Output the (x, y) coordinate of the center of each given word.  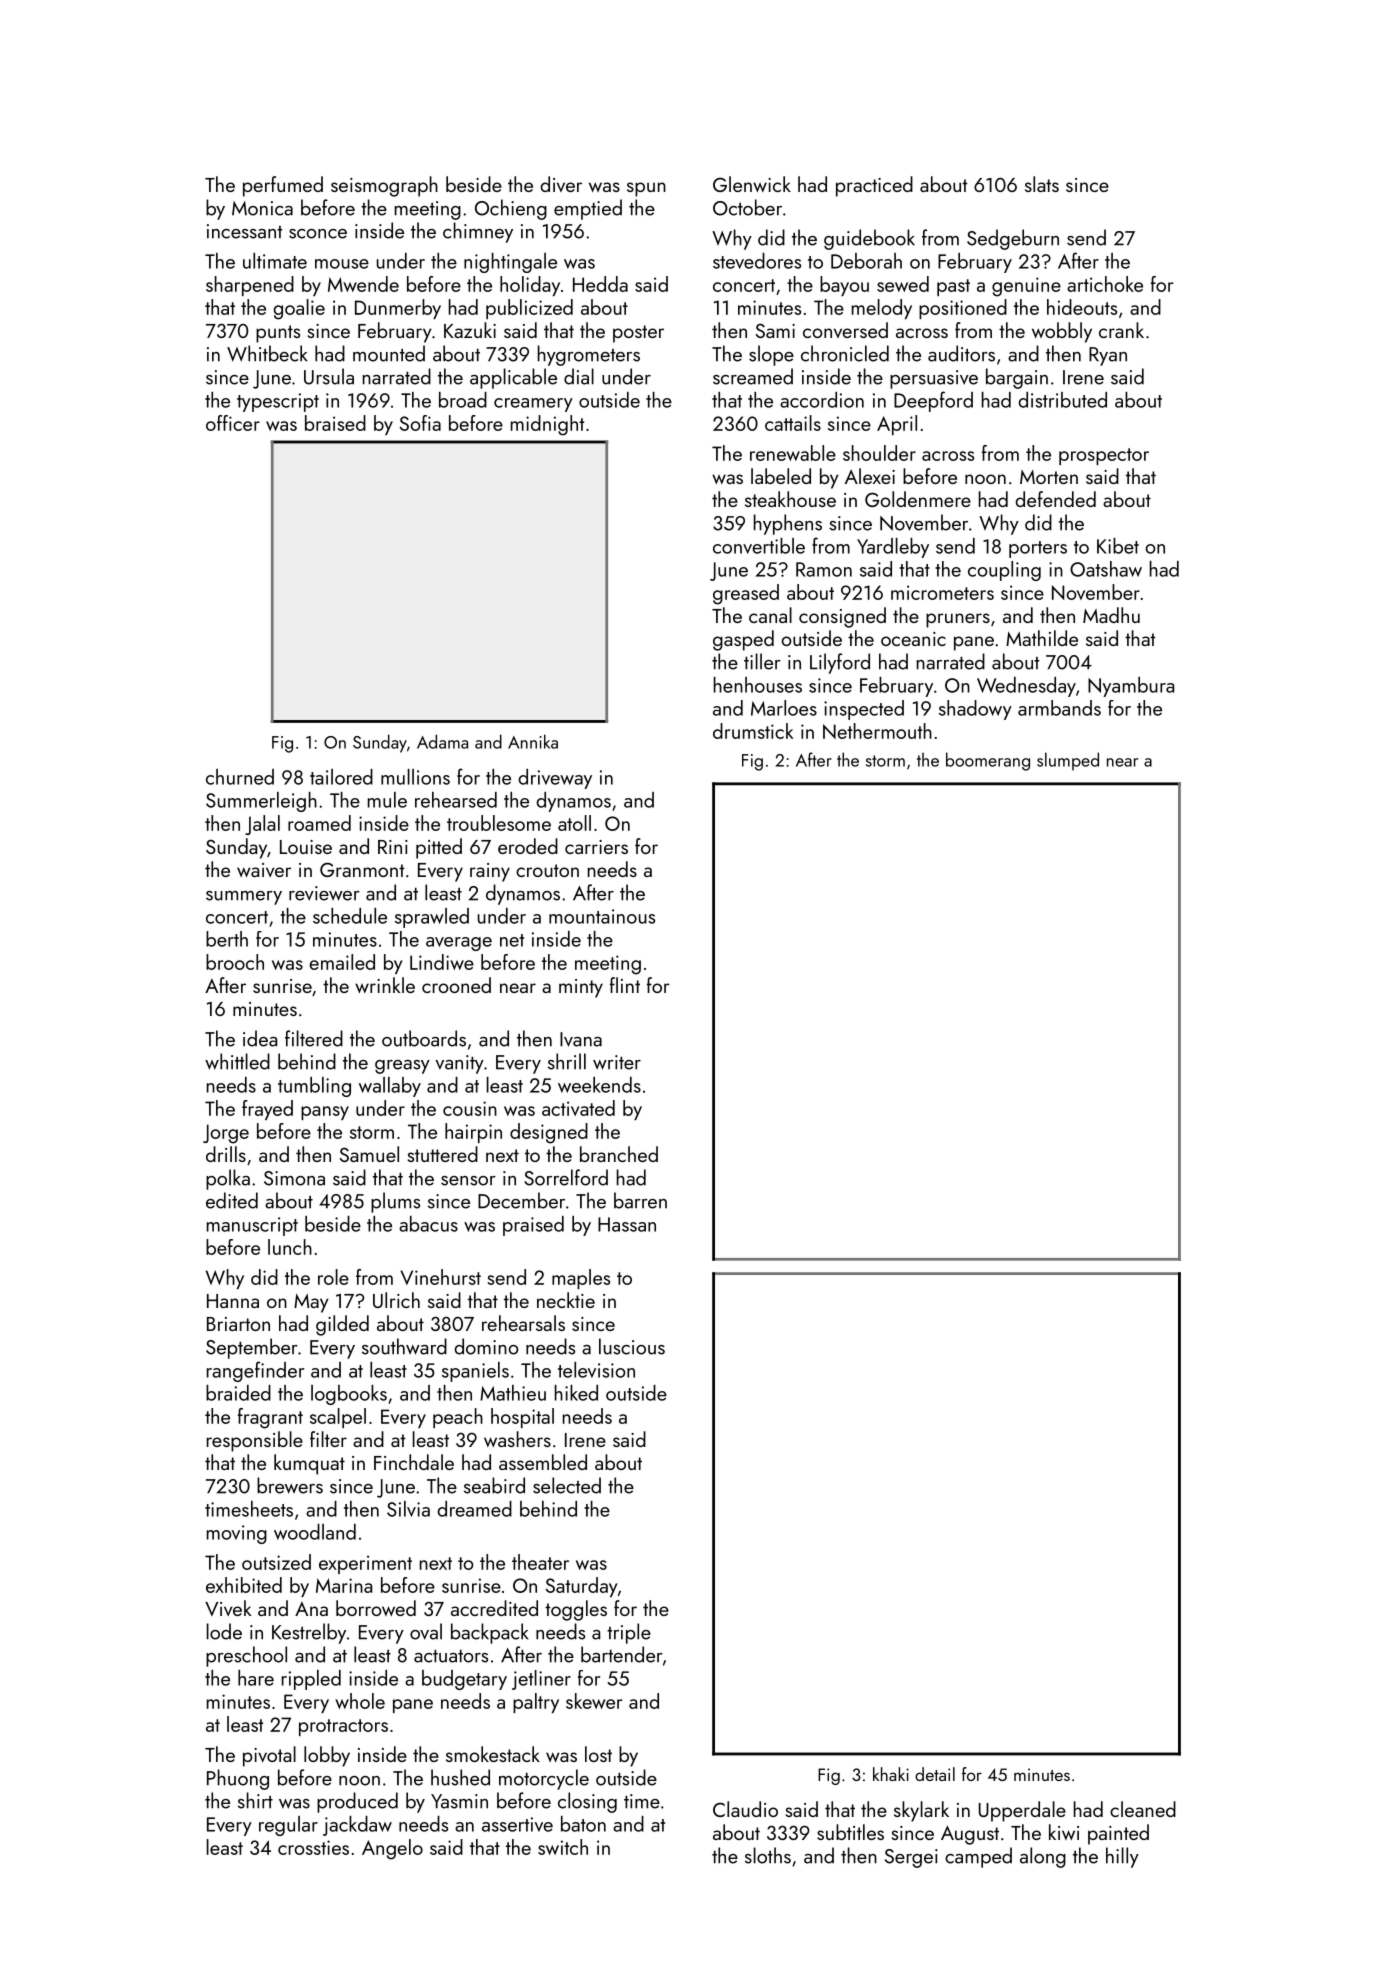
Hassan (627, 1224)
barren (640, 1200)
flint (625, 985)
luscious (632, 1346)
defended (1055, 499)
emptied (588, 209)
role (333, 1277)
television (596, 1370)
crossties (313, 1847)
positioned (963, 309)
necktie (566, 1300)
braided (238, 1393)
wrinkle (385, 985)
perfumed (283, 186)
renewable (793, 453)
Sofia (420, 423)
